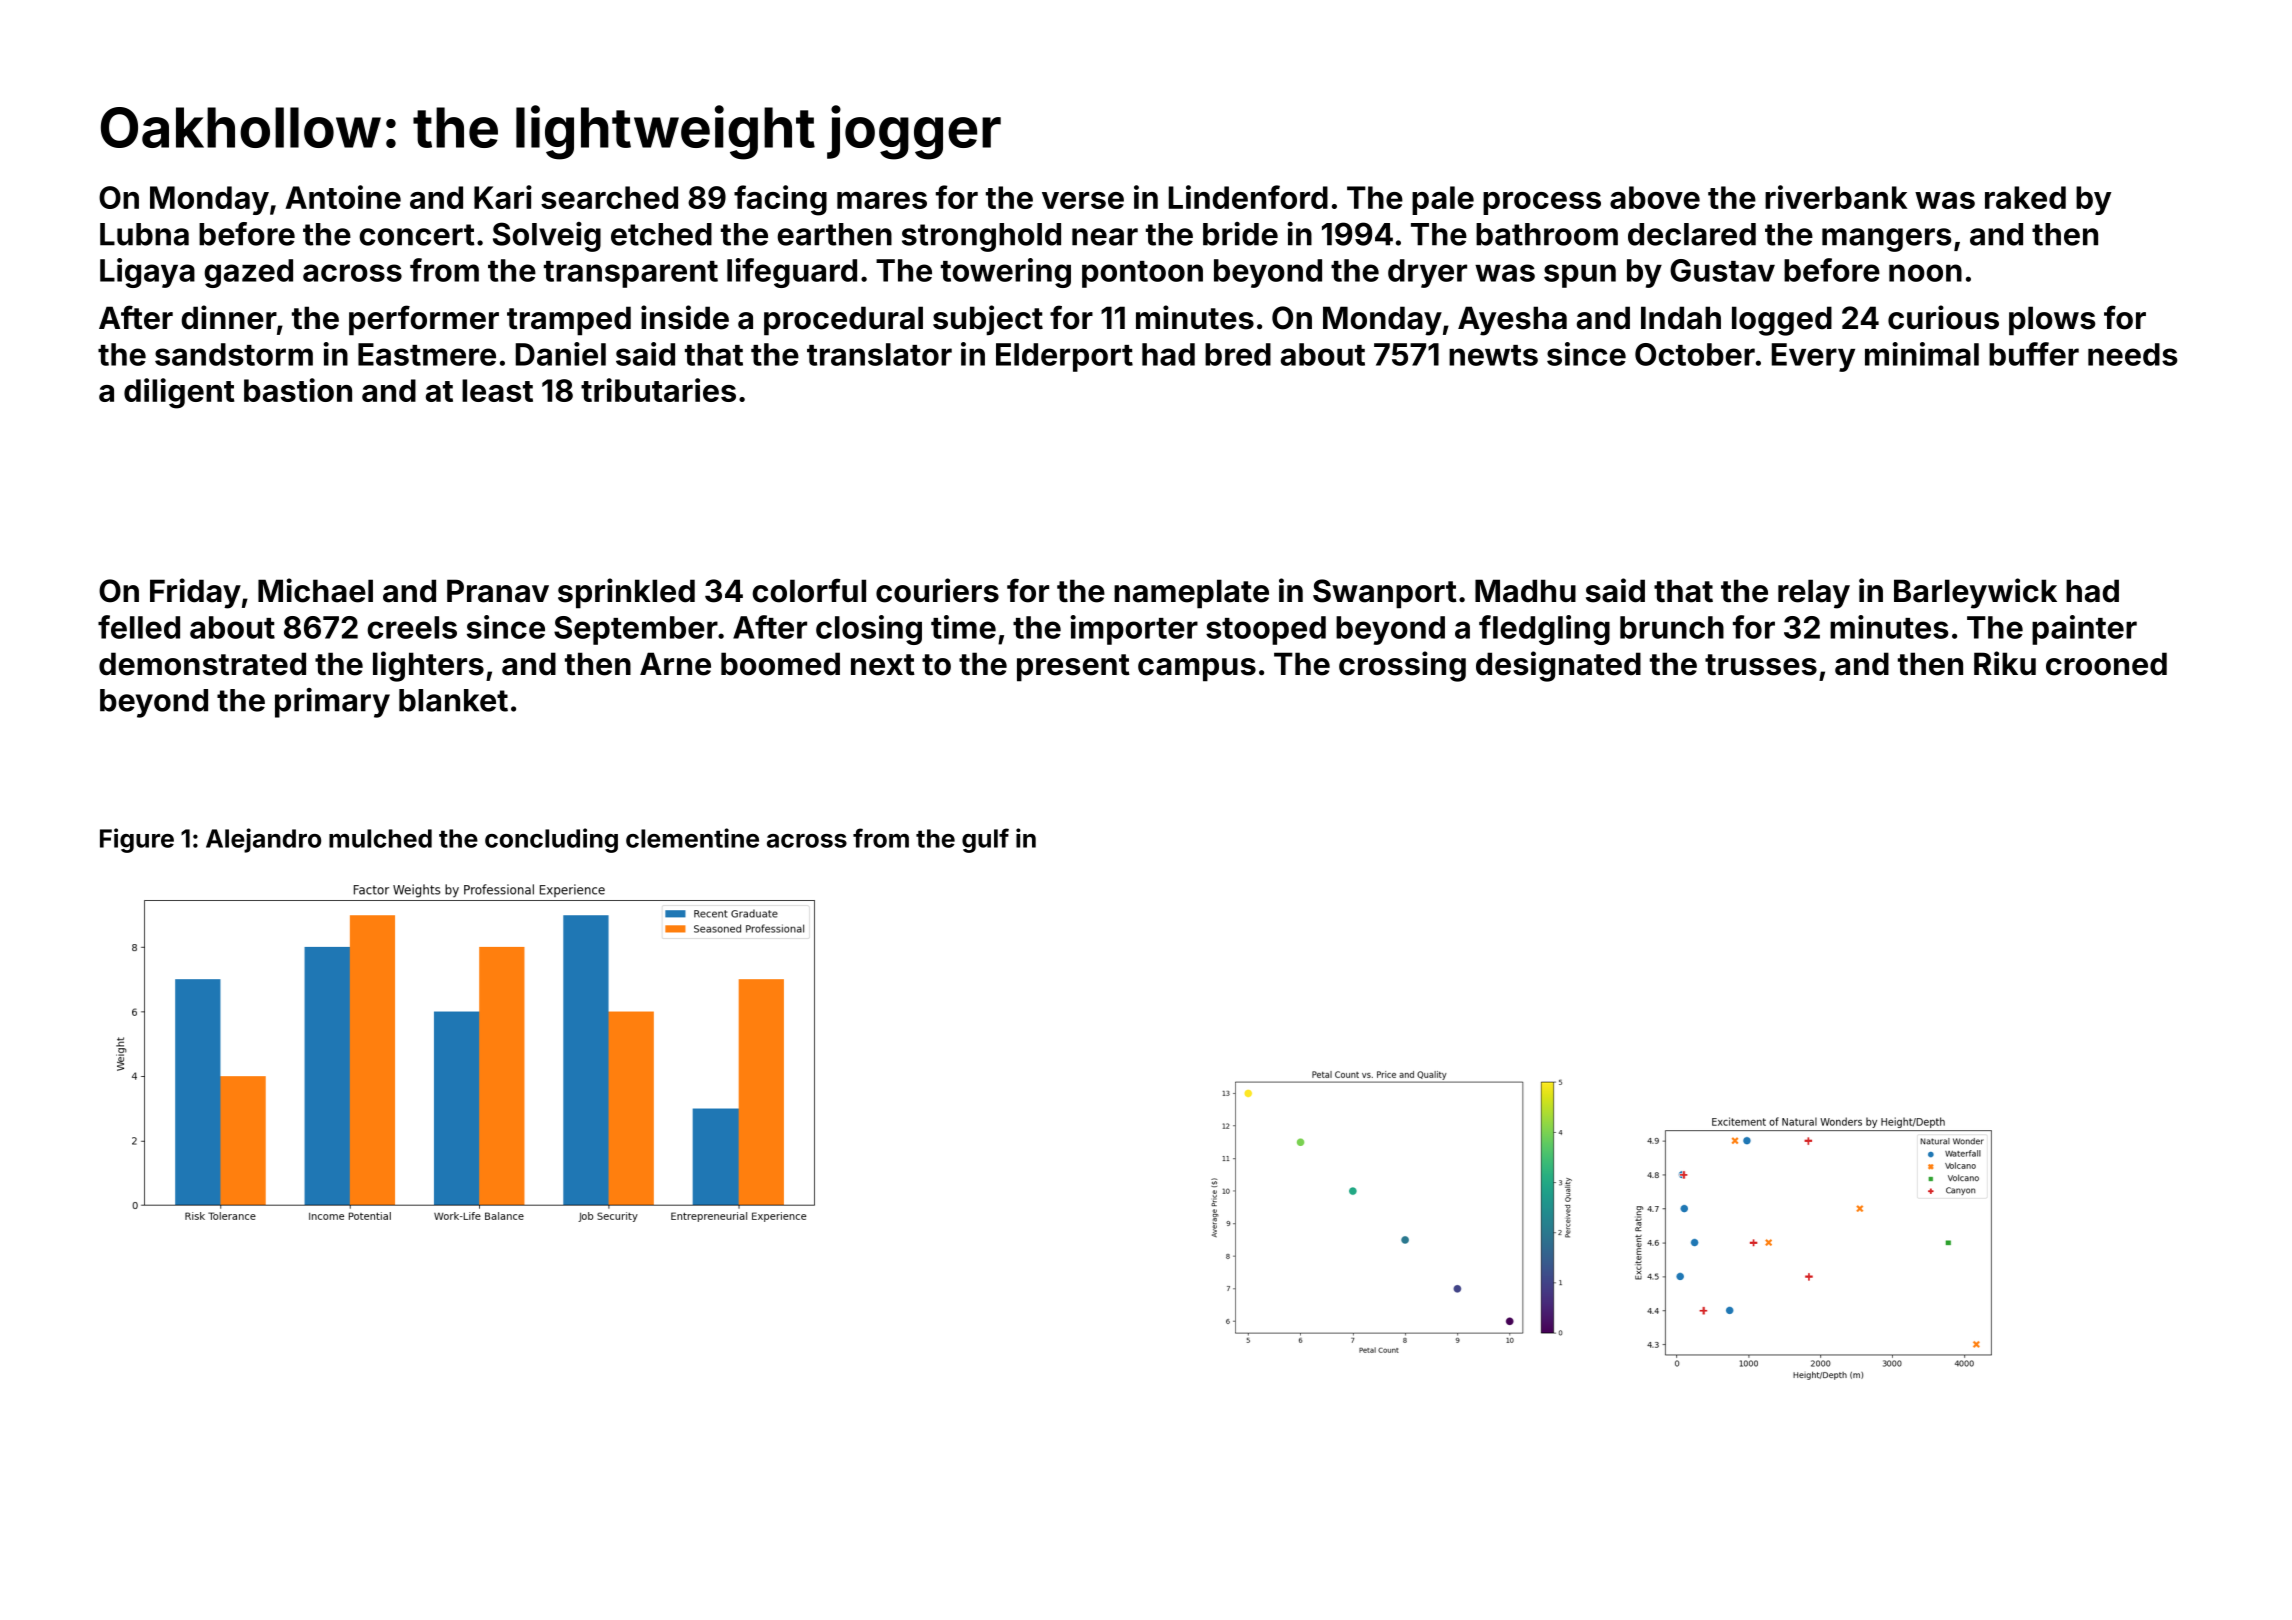 The height and width of the page is (1620, 2292). What do you see at coordinates (1761, 665) in the page?
I see `trusses` at bounding box center [1761, 665].
